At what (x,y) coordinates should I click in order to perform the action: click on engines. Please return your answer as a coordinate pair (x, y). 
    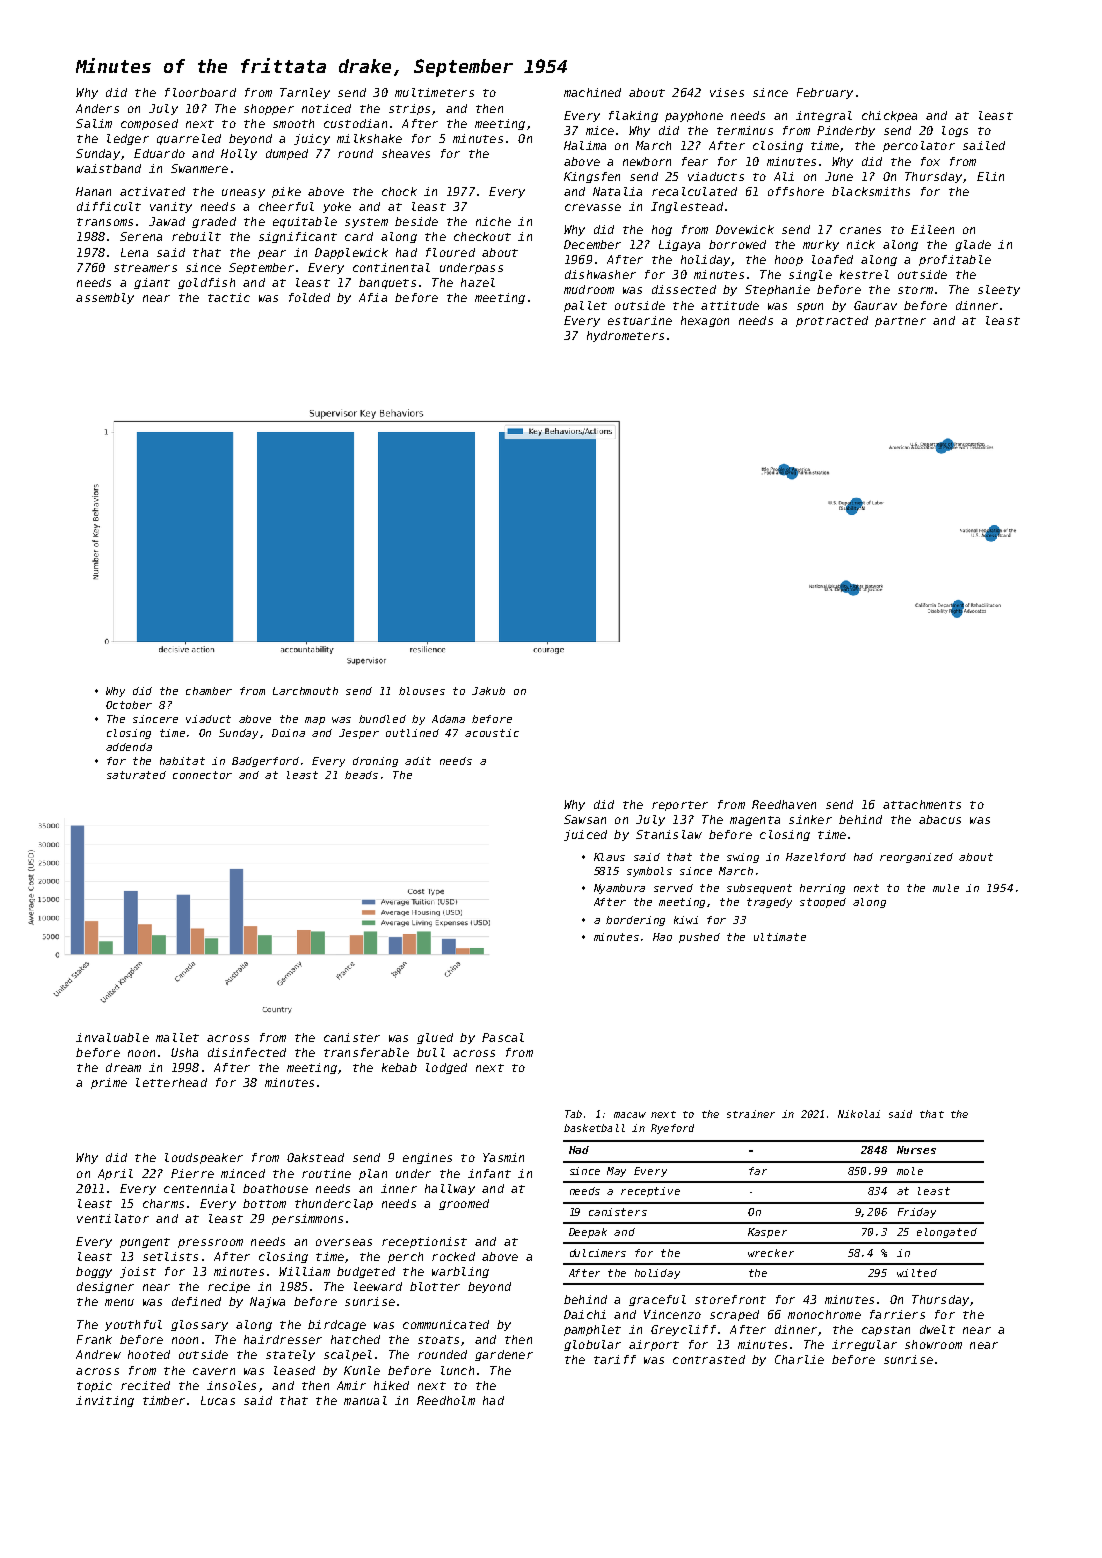
    Looking at the image, I should click on (427, 1158).
